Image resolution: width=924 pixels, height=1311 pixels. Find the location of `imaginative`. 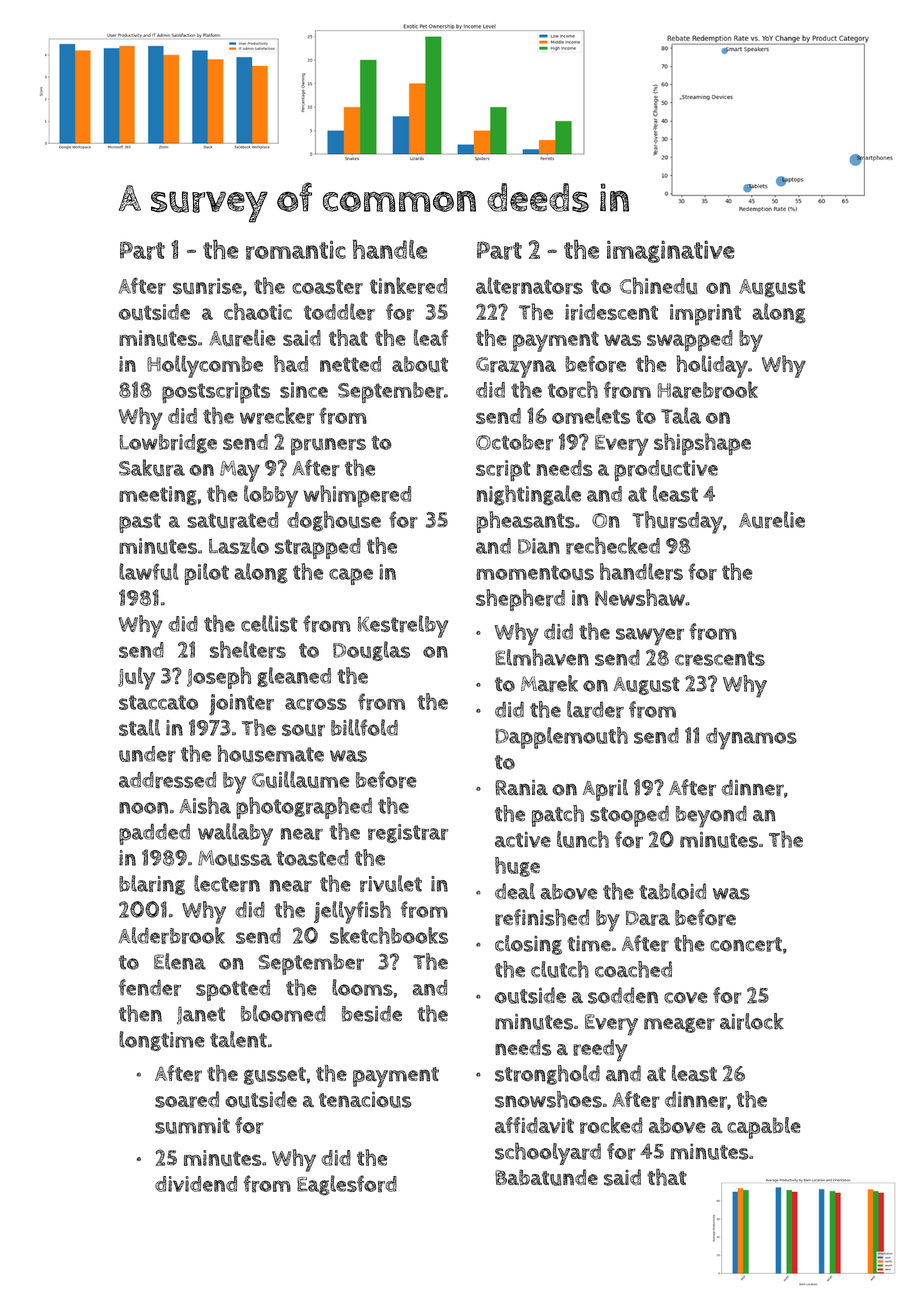

imaginative is located at coordinates (671, 251).
